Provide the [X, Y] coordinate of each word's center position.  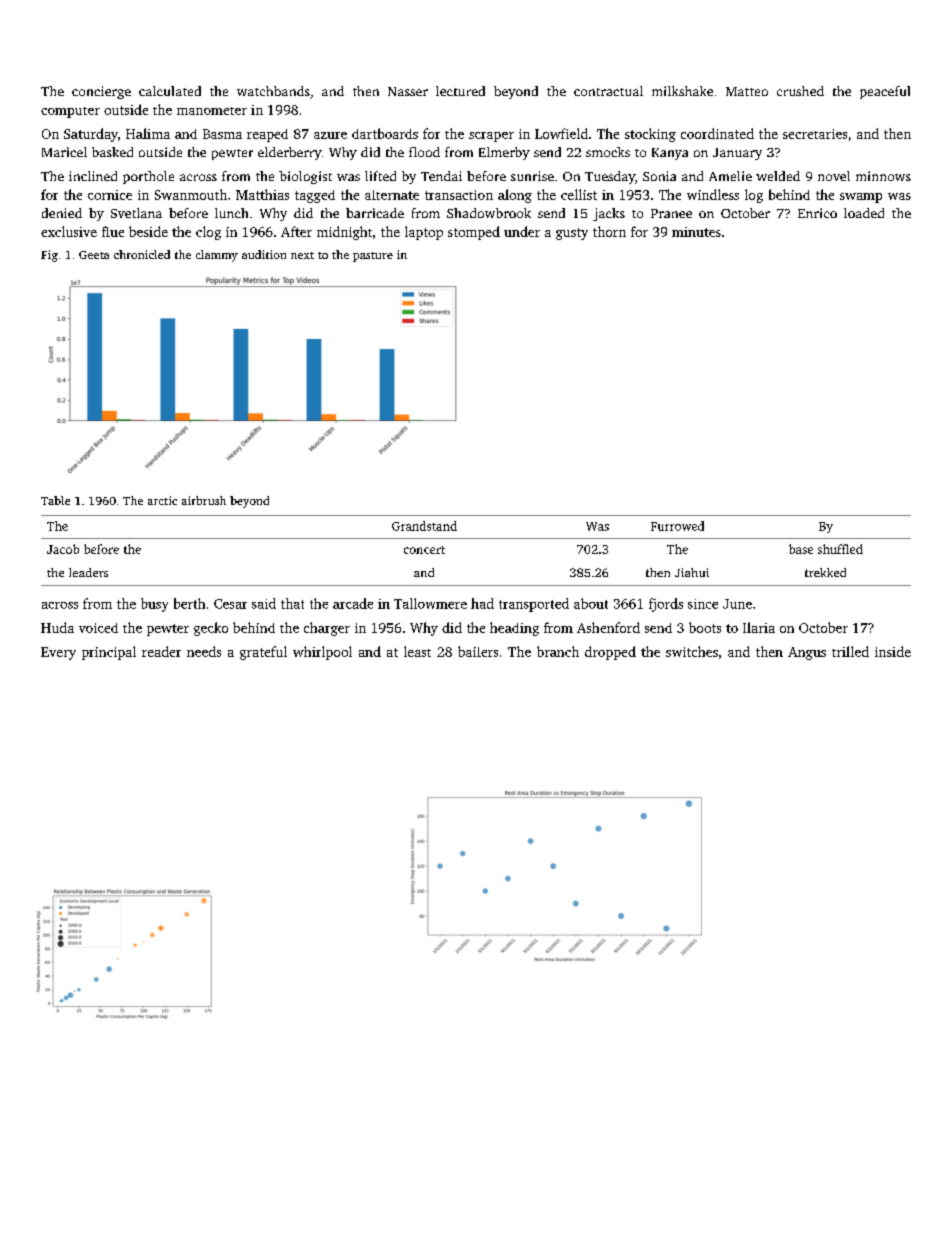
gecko [211, 629]
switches [692, 651]
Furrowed [677, 526]
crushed [800, 91]
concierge [101, 92]
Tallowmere [430, 603]
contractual [608, 91]
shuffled [840, 549]
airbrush [204, 500]
